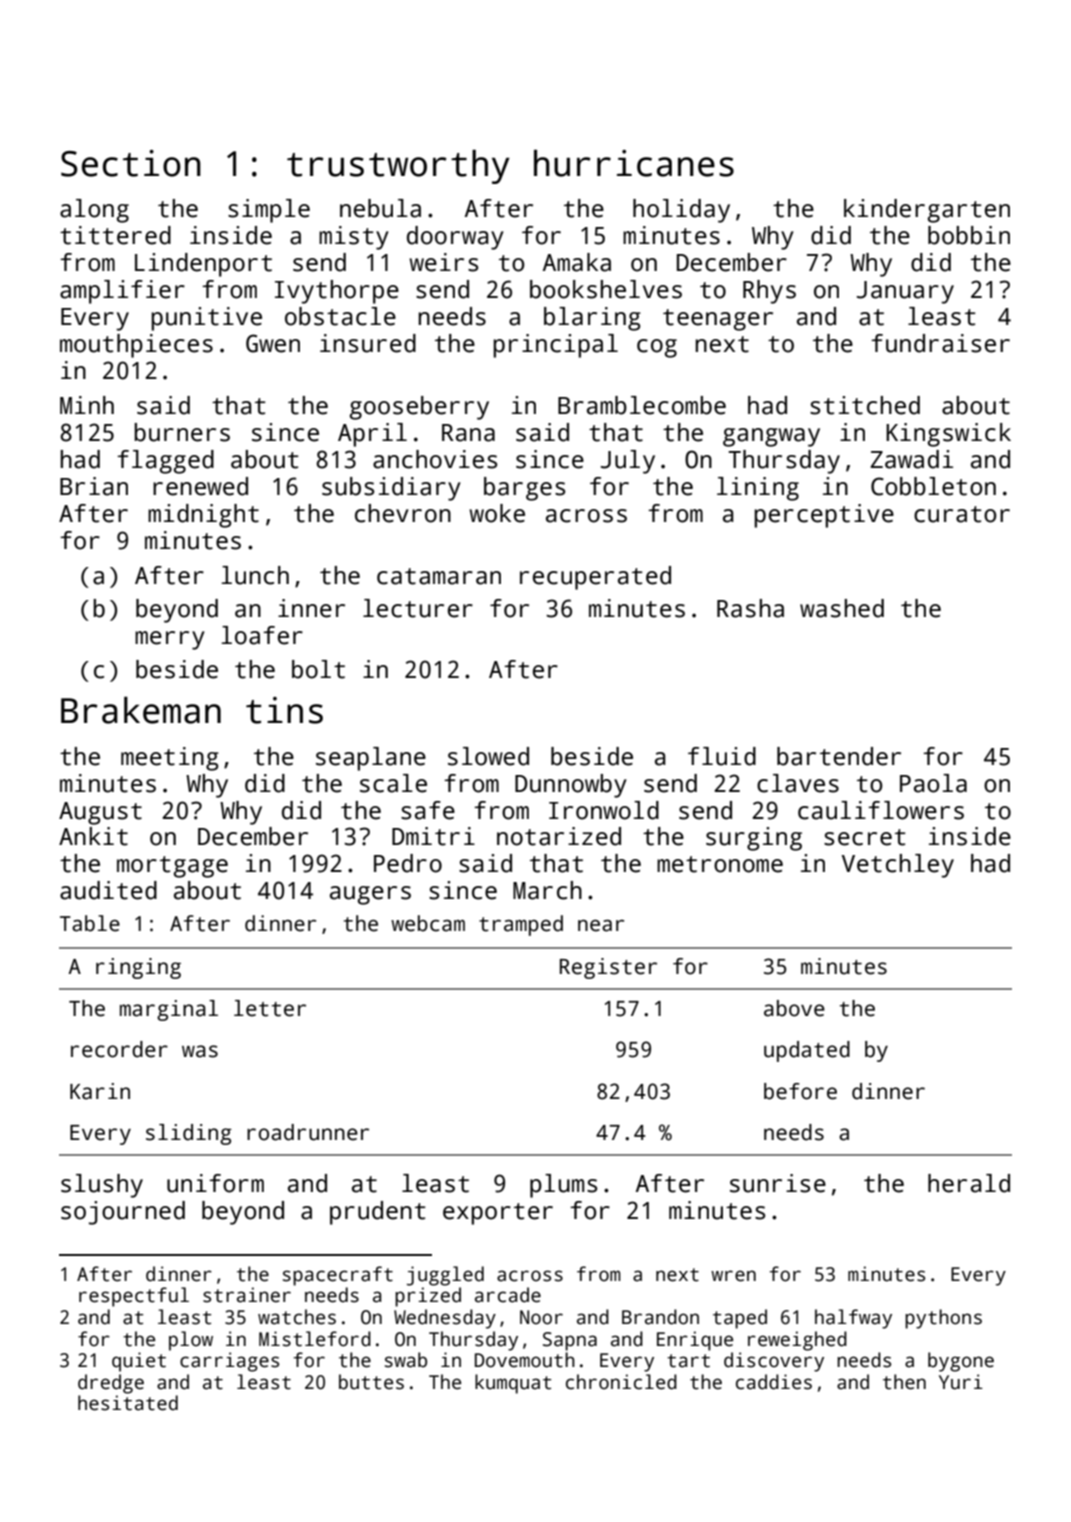  I want to click on near, so click(601, 926).
